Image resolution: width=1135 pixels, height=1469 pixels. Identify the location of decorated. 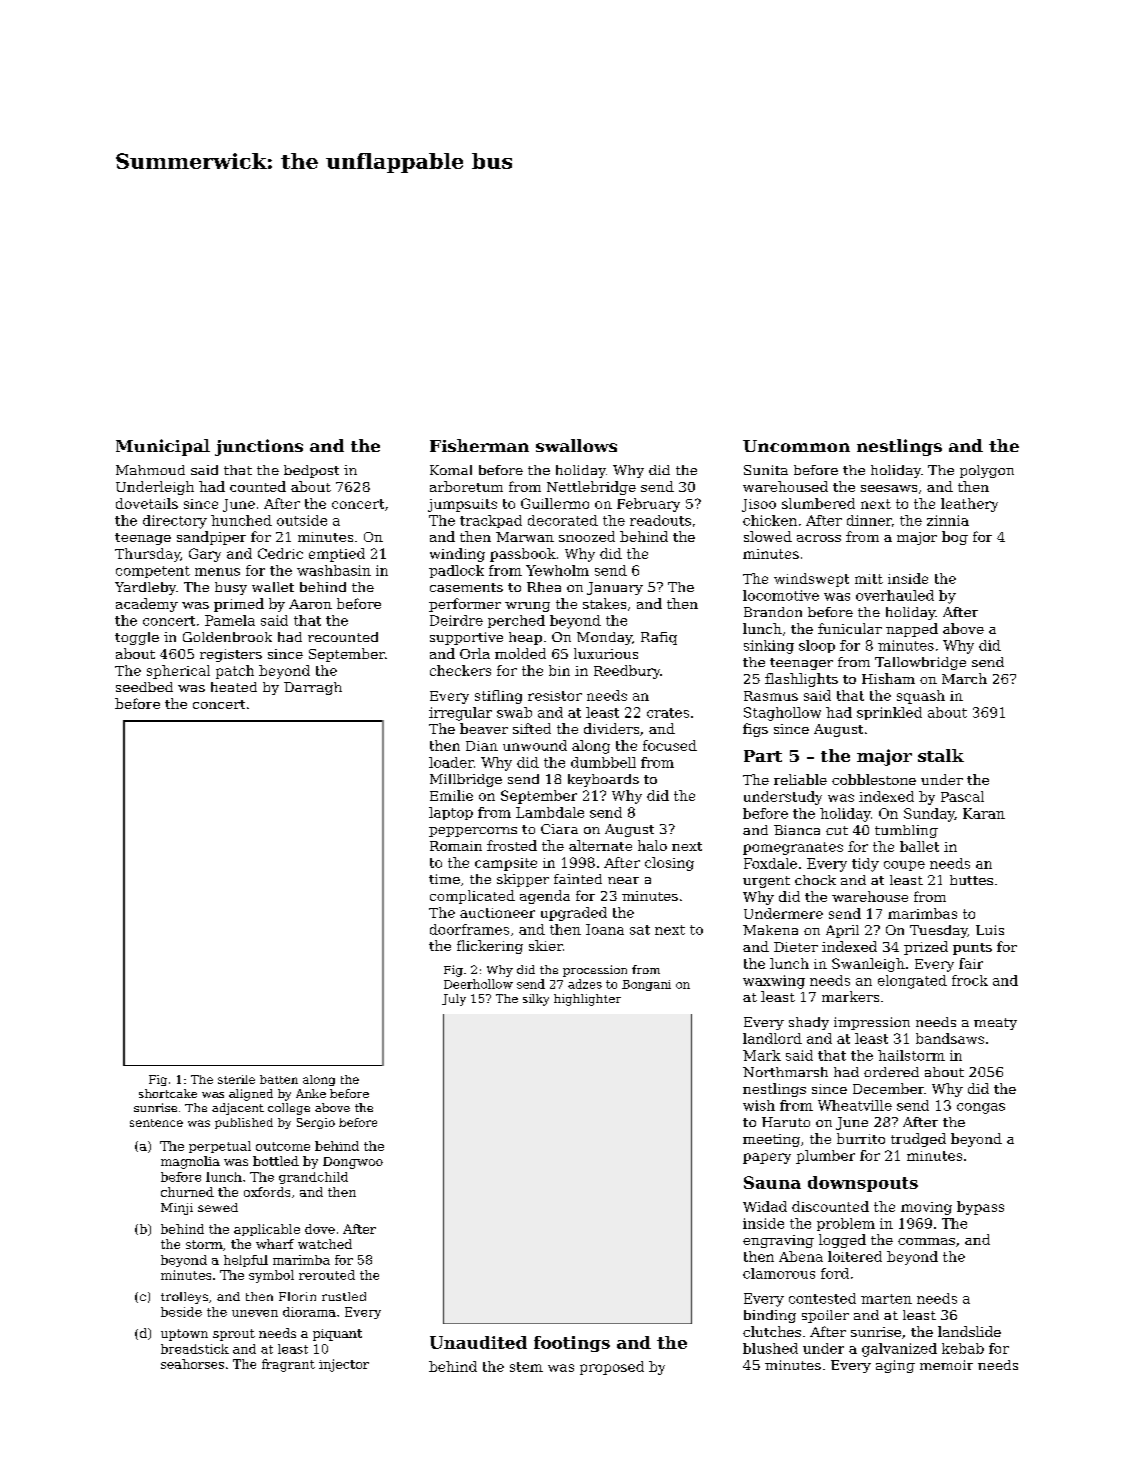
(563, 520).
